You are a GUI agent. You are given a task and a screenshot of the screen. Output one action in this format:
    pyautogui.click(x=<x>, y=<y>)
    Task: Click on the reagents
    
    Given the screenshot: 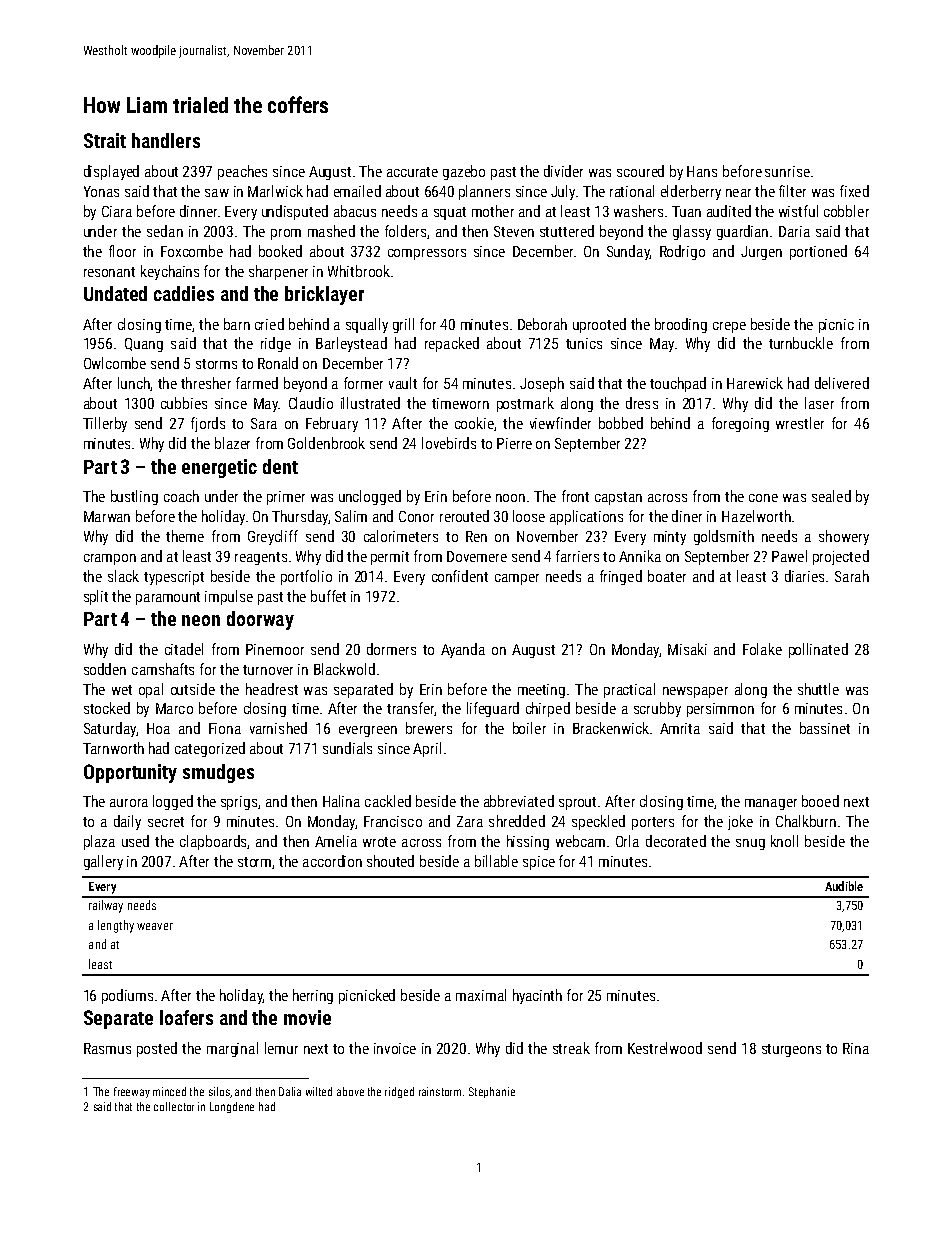 What is the action you would take?
    pyautogui.click(x=261, y=558)
